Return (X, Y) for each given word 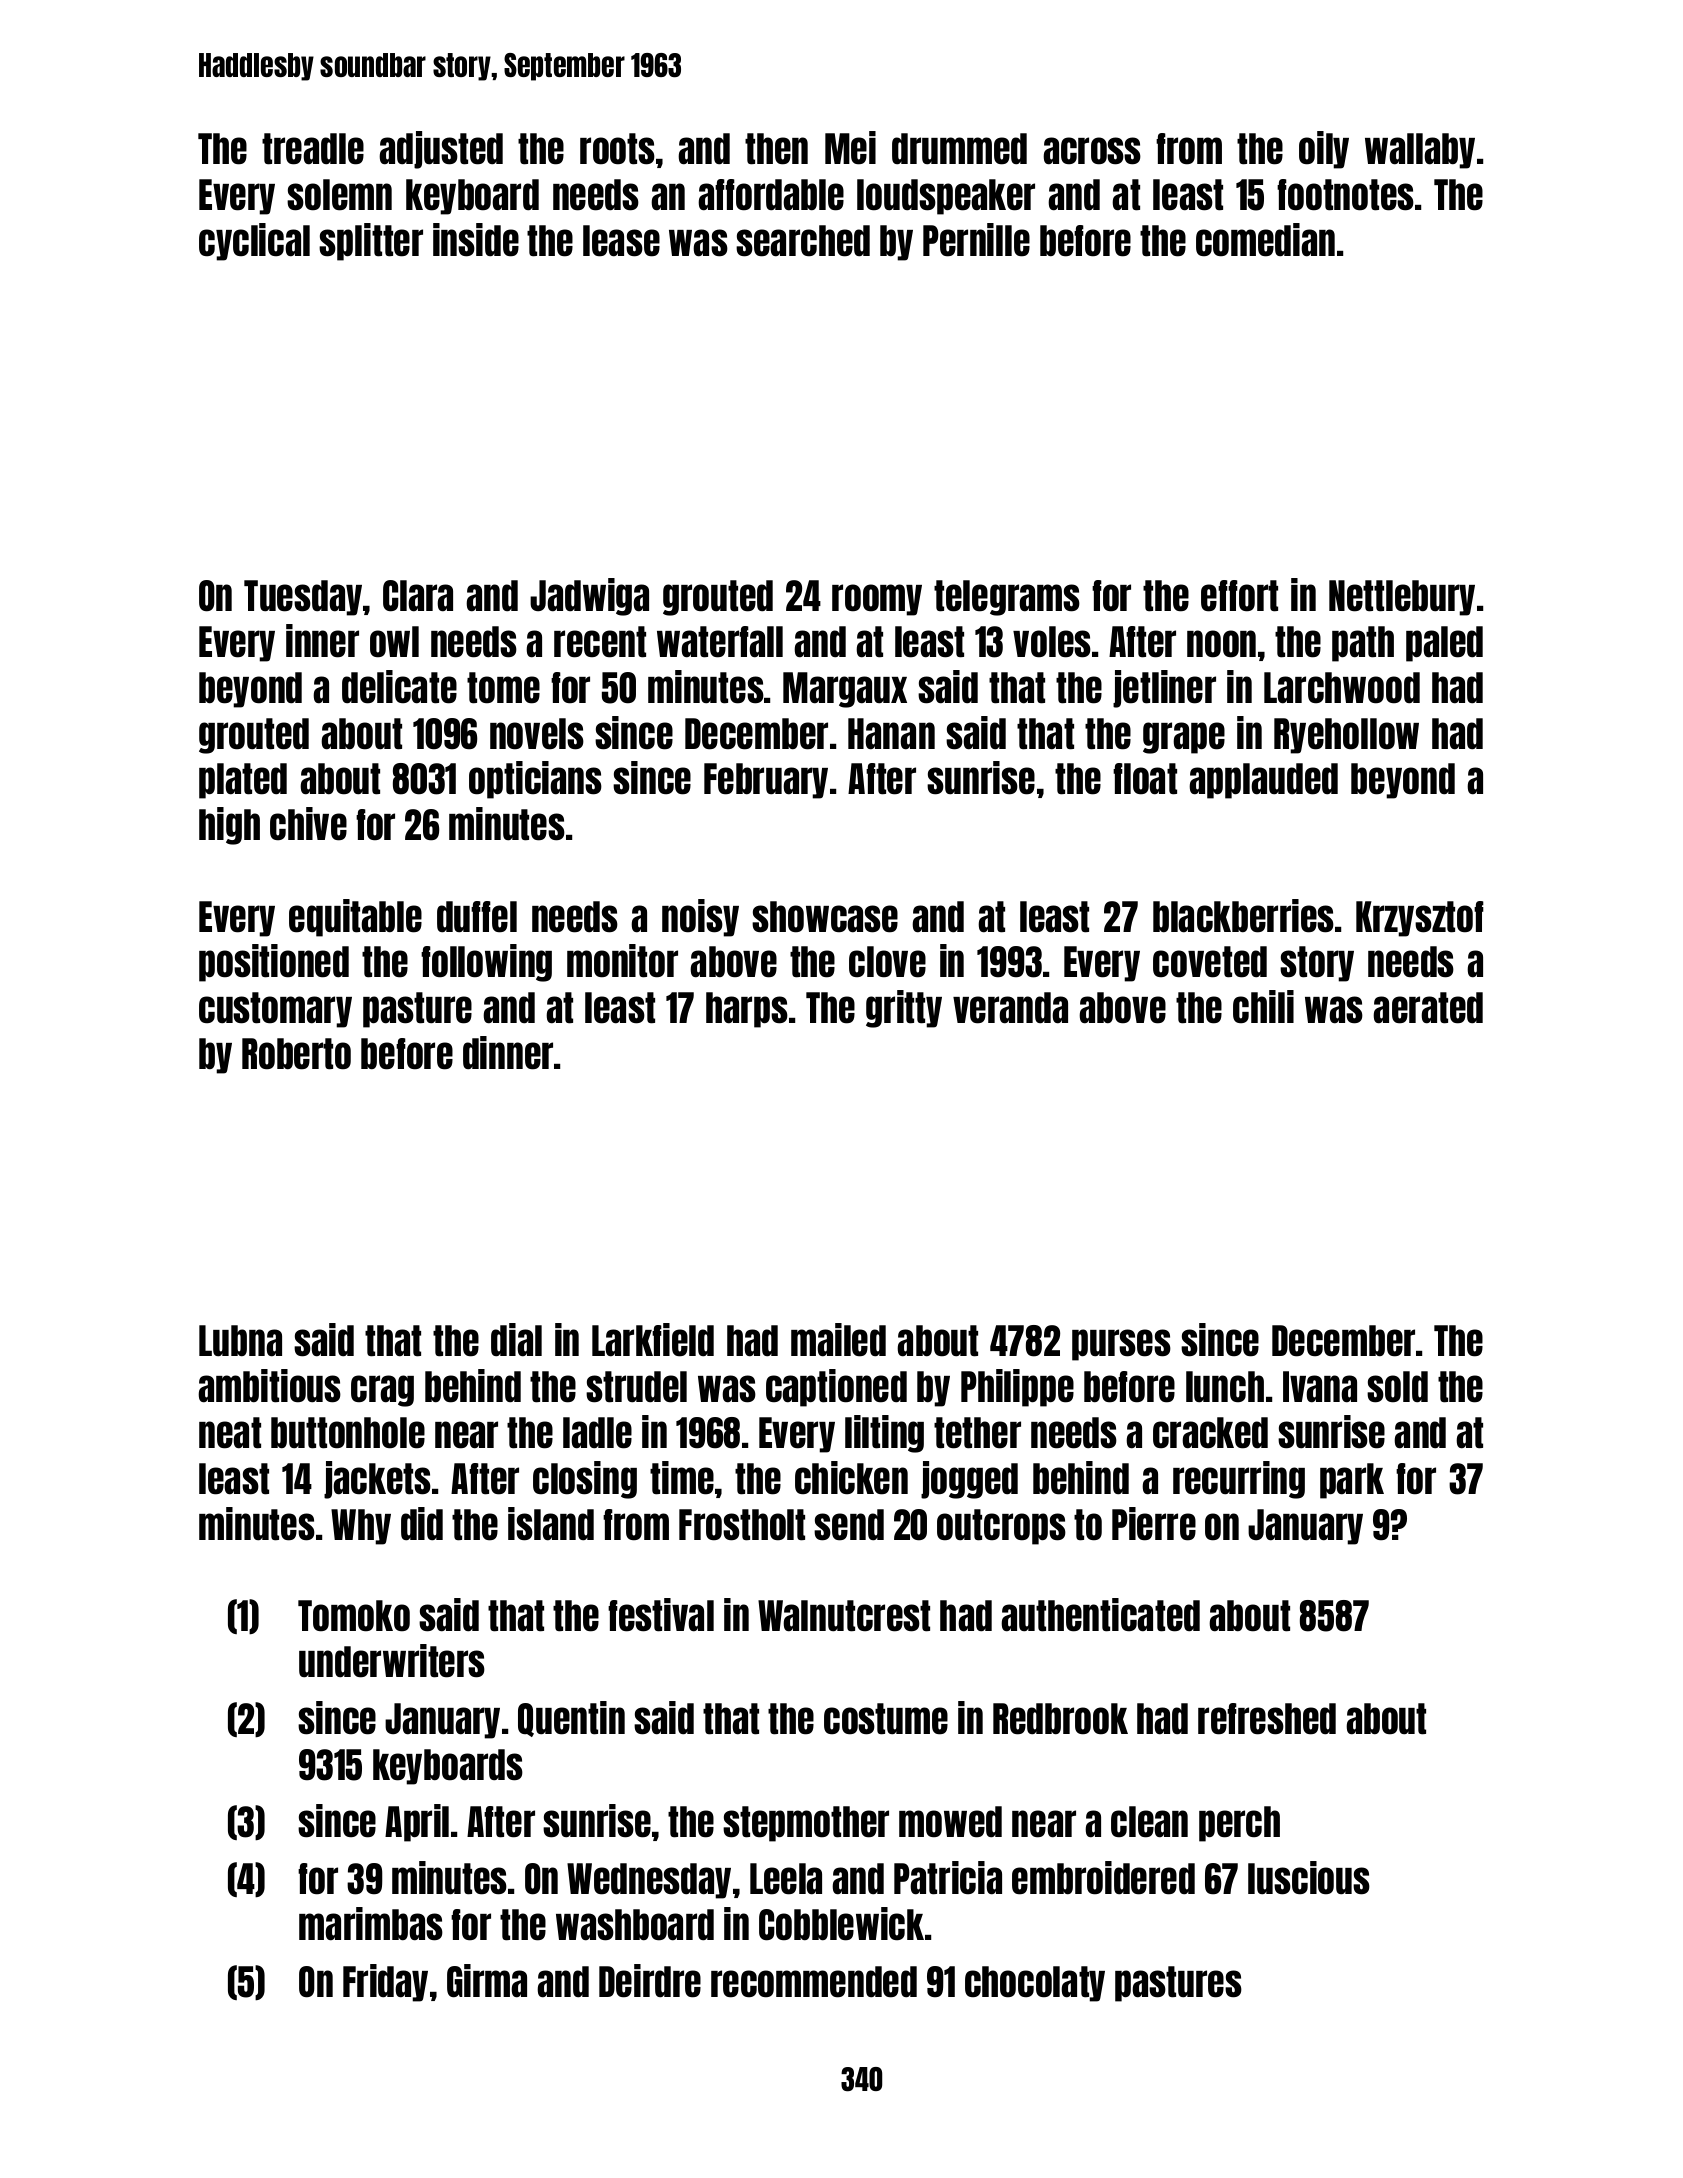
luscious (1309, 1878)
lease (621, 241)
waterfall (720, 642)
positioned (274, 963)
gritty (904, 1009)
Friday (385, 1983)
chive (308, 824)
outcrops (1001, 1527)
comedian (1265, 240)
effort (1239, 596)
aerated (1428, 1008)
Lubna (240, 1341)
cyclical (254, 242)
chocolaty (1035, 1984)
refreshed (1267, 1719)
